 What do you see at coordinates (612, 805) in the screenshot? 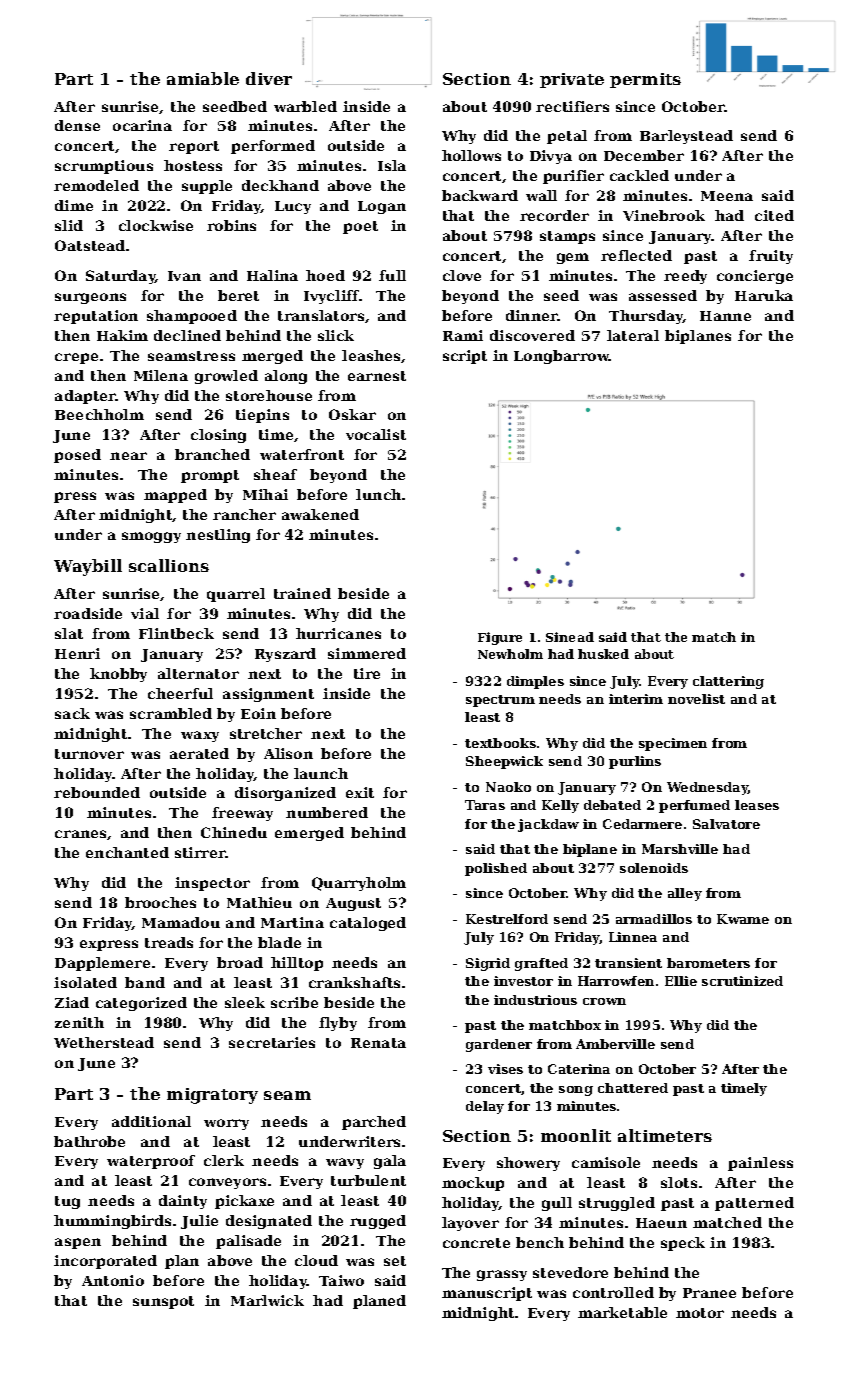
I see `debated` at bounding box center [612, 805].
